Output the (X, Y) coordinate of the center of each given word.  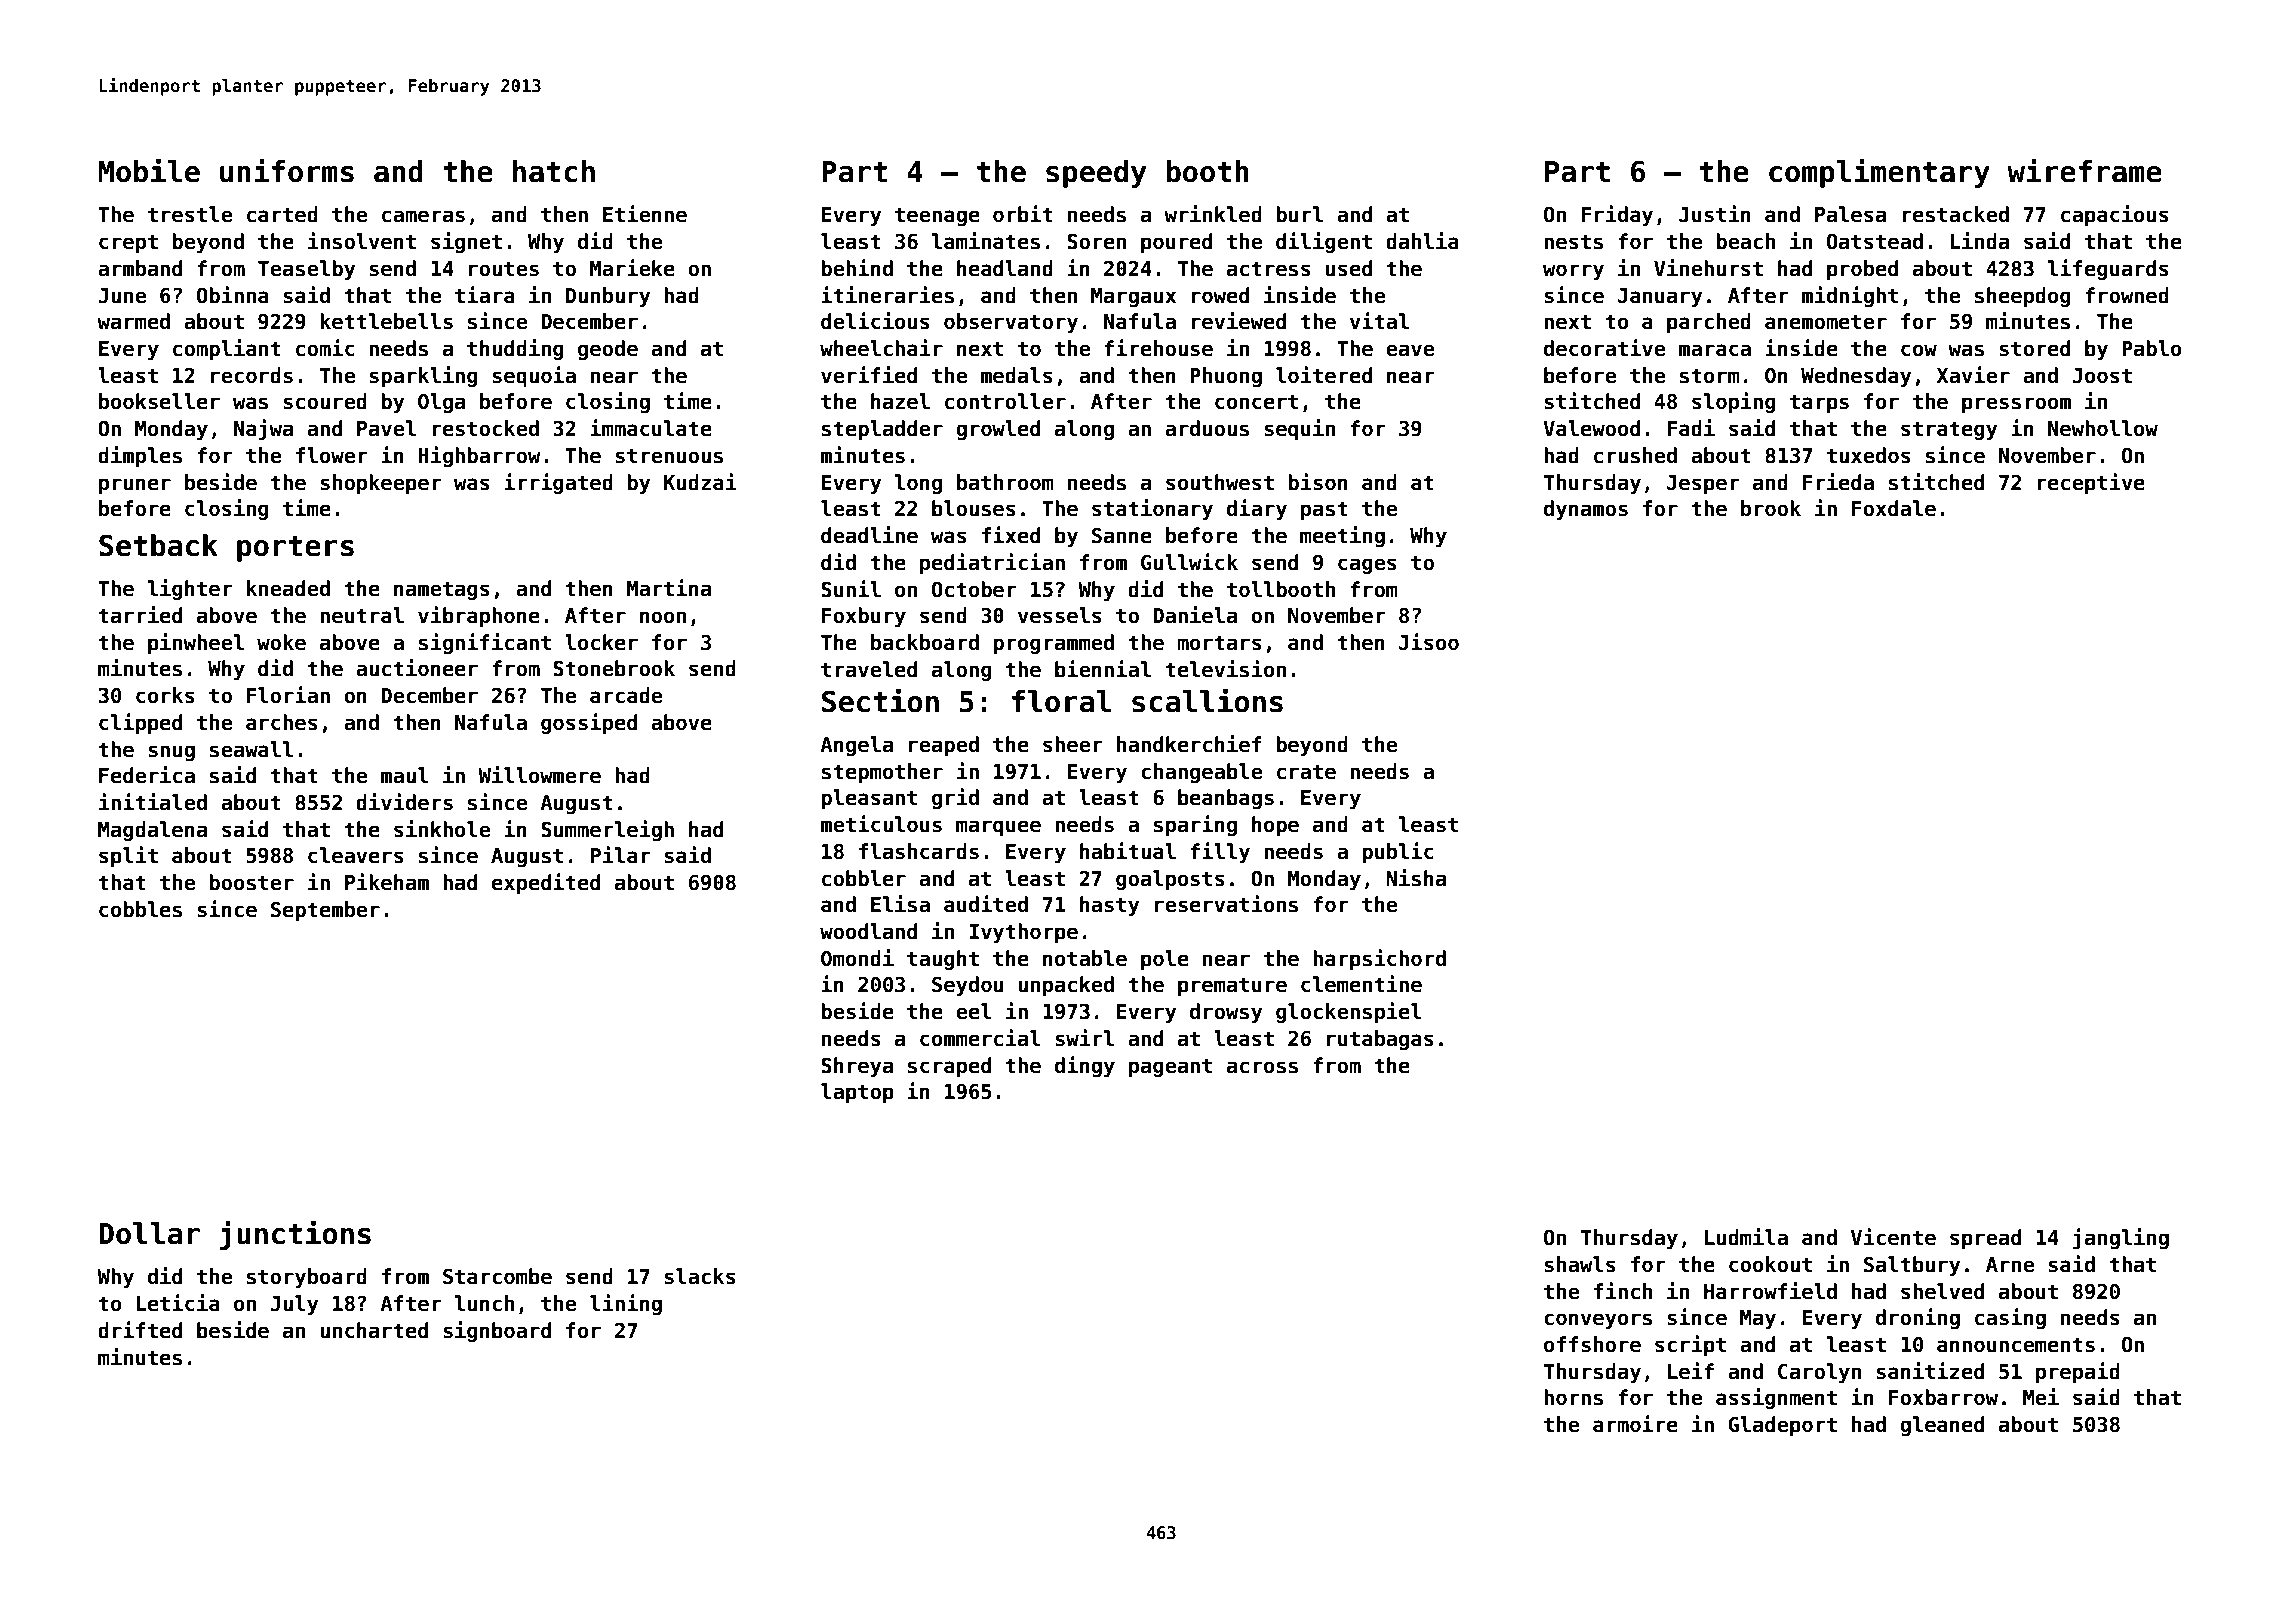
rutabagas (1380, 1040)
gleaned (1942, 1426)
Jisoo (1429, 642)
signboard (497, 1331)
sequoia (534, 376)
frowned (2127, 295)
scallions (1207, 700)
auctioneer (417, 668)
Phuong (1226, 377)
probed (1862, 270)
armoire (1635, 1424)
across (1262, 1067)
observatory (1011, 323)
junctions (295, 1235)
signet (466, 242)
